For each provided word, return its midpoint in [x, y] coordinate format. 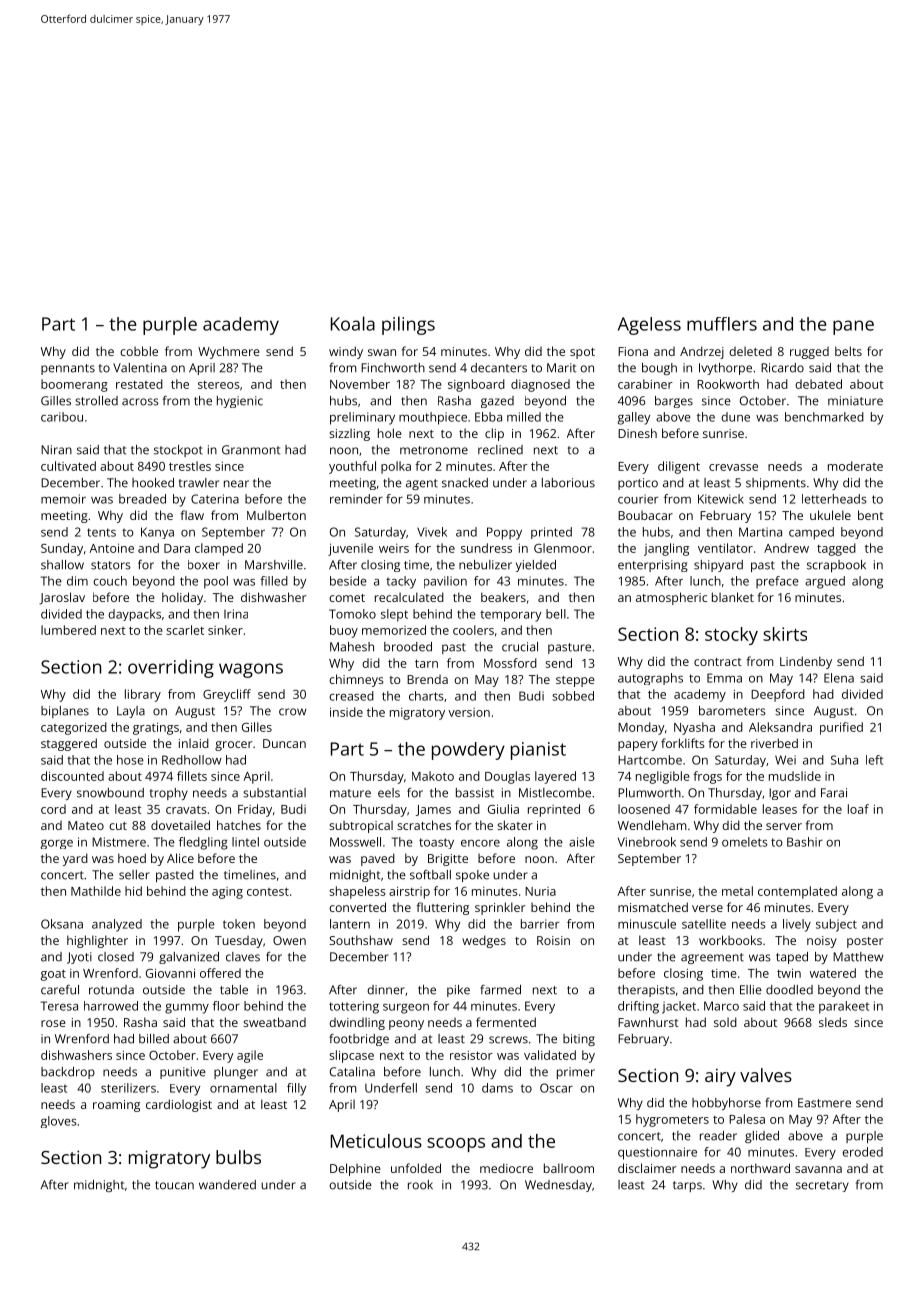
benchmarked [824, 417]
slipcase [351, 1056]
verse [707, 908]
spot [582, 353]
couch [110, 581]
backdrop [68, 1073]
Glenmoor [563, 548]
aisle [582, 842]
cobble [139, 351]
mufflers [722, 324]
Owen [289, 940]
